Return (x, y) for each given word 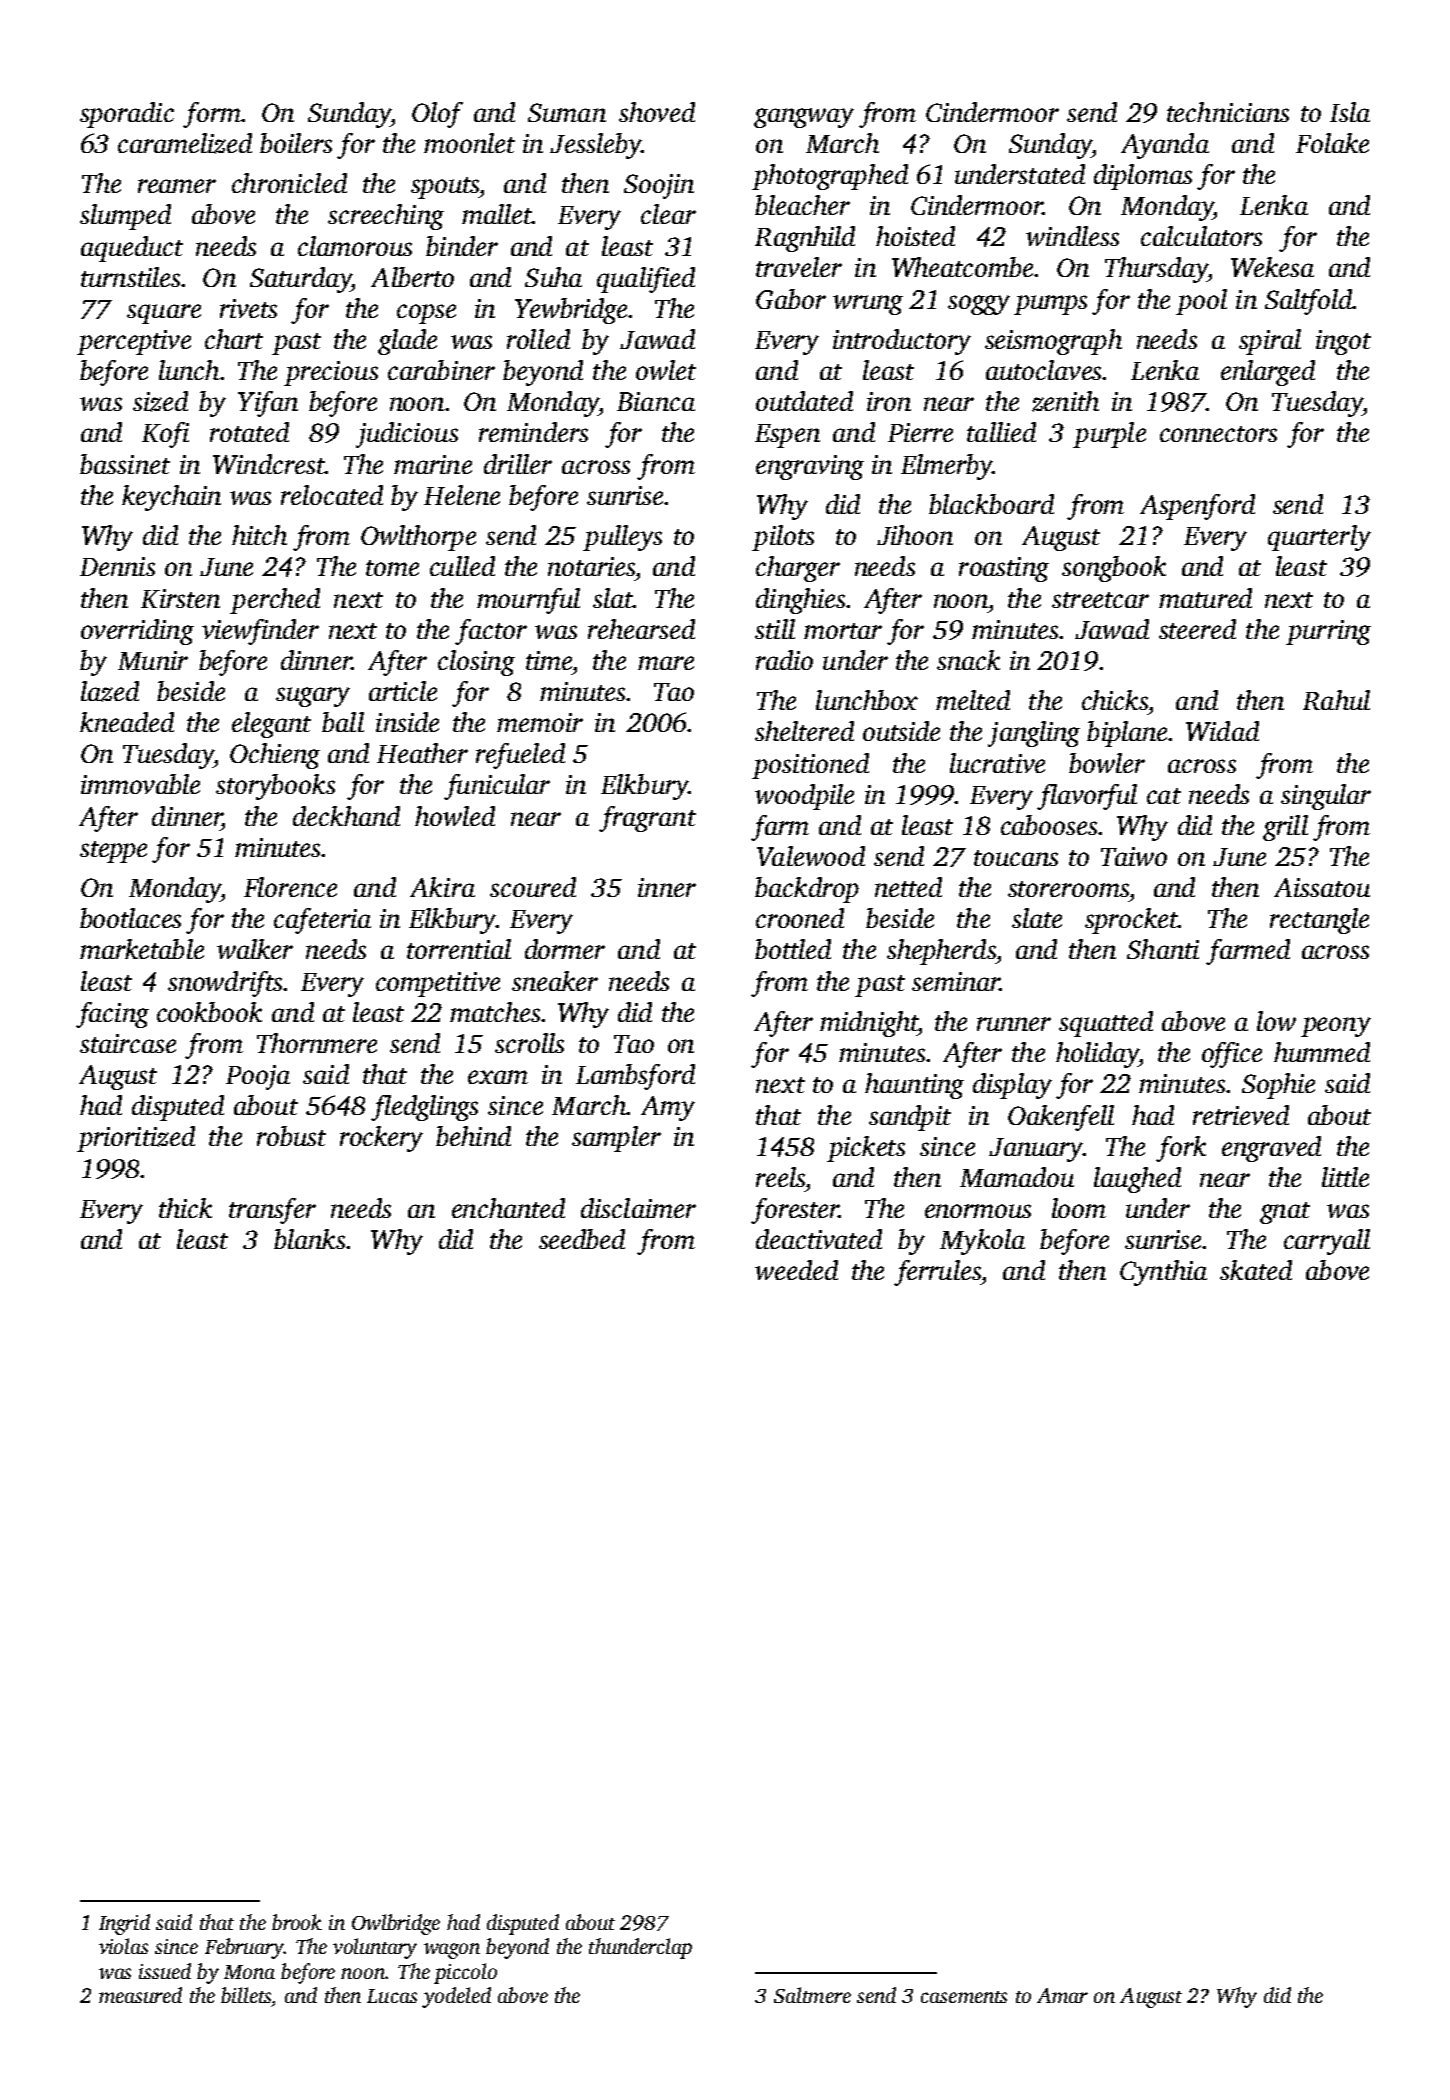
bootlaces (130, 918)
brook (297, 1922)
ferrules (937, 1273)
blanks (309, 1239)
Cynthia (1163, 1273)
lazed (110, 691)
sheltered (804, 731)
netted (908, 887)
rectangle (1319, 921)
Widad (1222, 731)
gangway (804, 118)
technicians (1228, 112)
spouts (445, 188)
